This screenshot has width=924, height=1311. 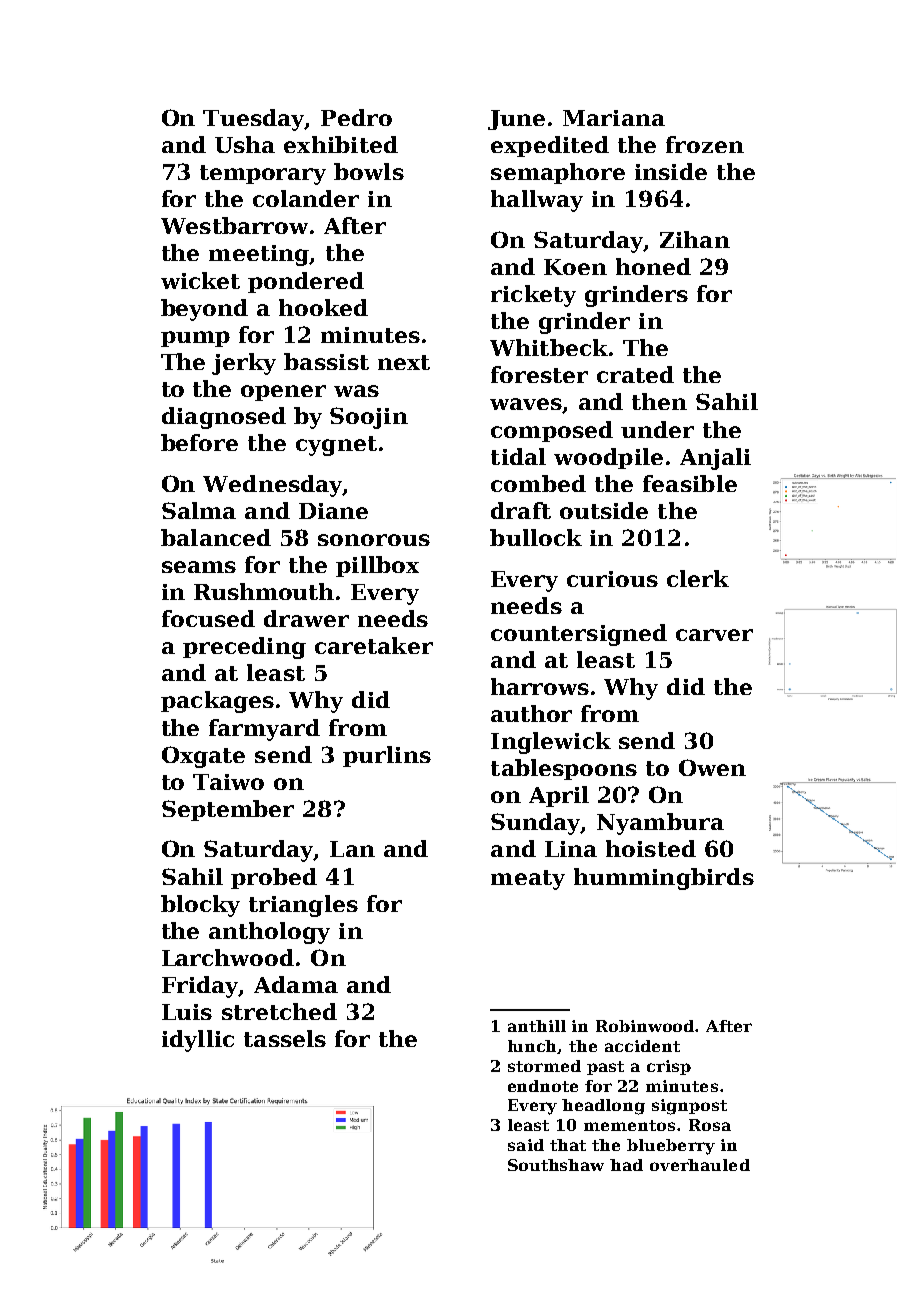 I want to click on Pedro, so click(x=356, y=117).
